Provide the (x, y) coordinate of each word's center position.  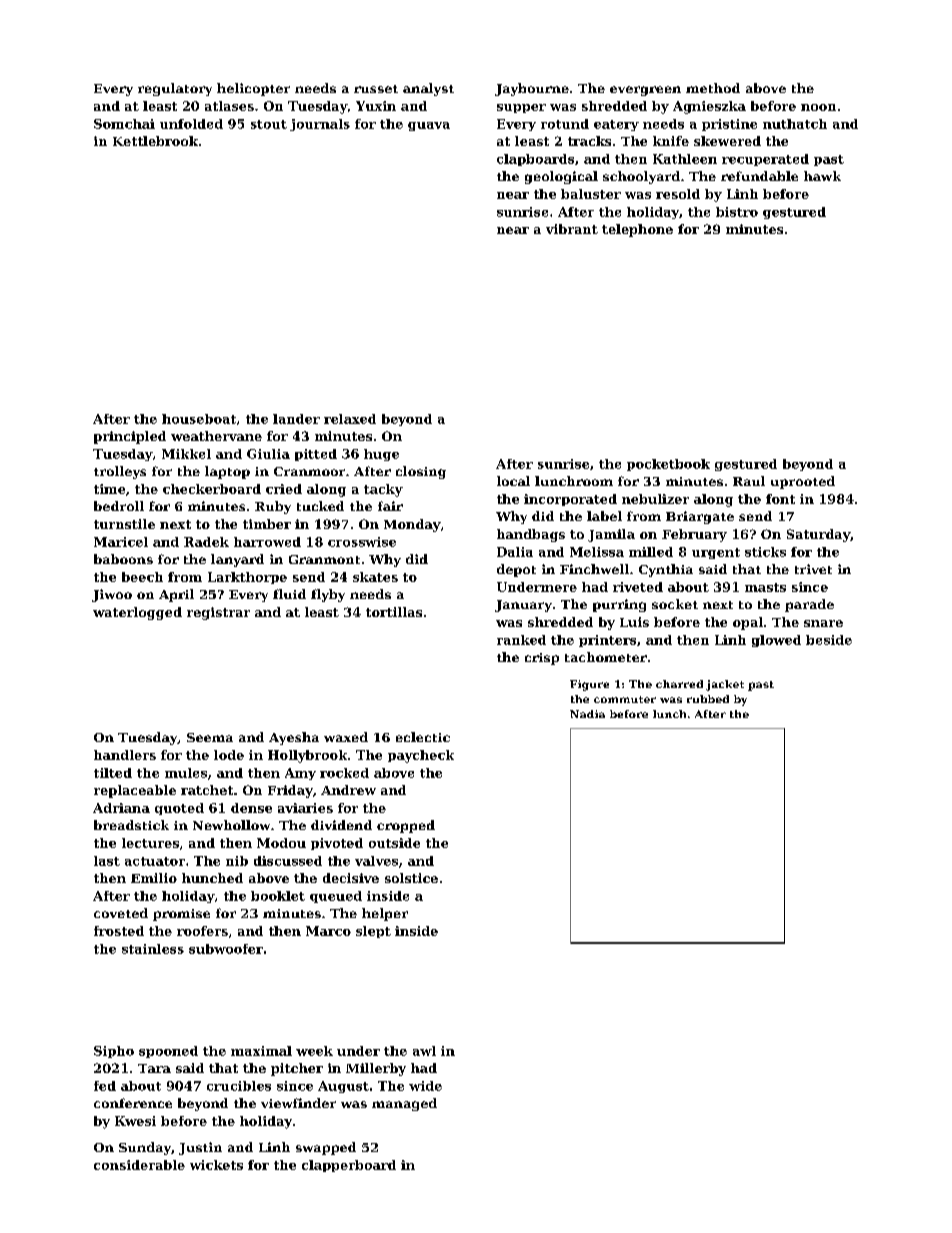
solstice (411, 878)
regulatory (175, 89)
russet (376, 89)
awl (424, 1051)
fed (105, 1086)
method (713, 88)
